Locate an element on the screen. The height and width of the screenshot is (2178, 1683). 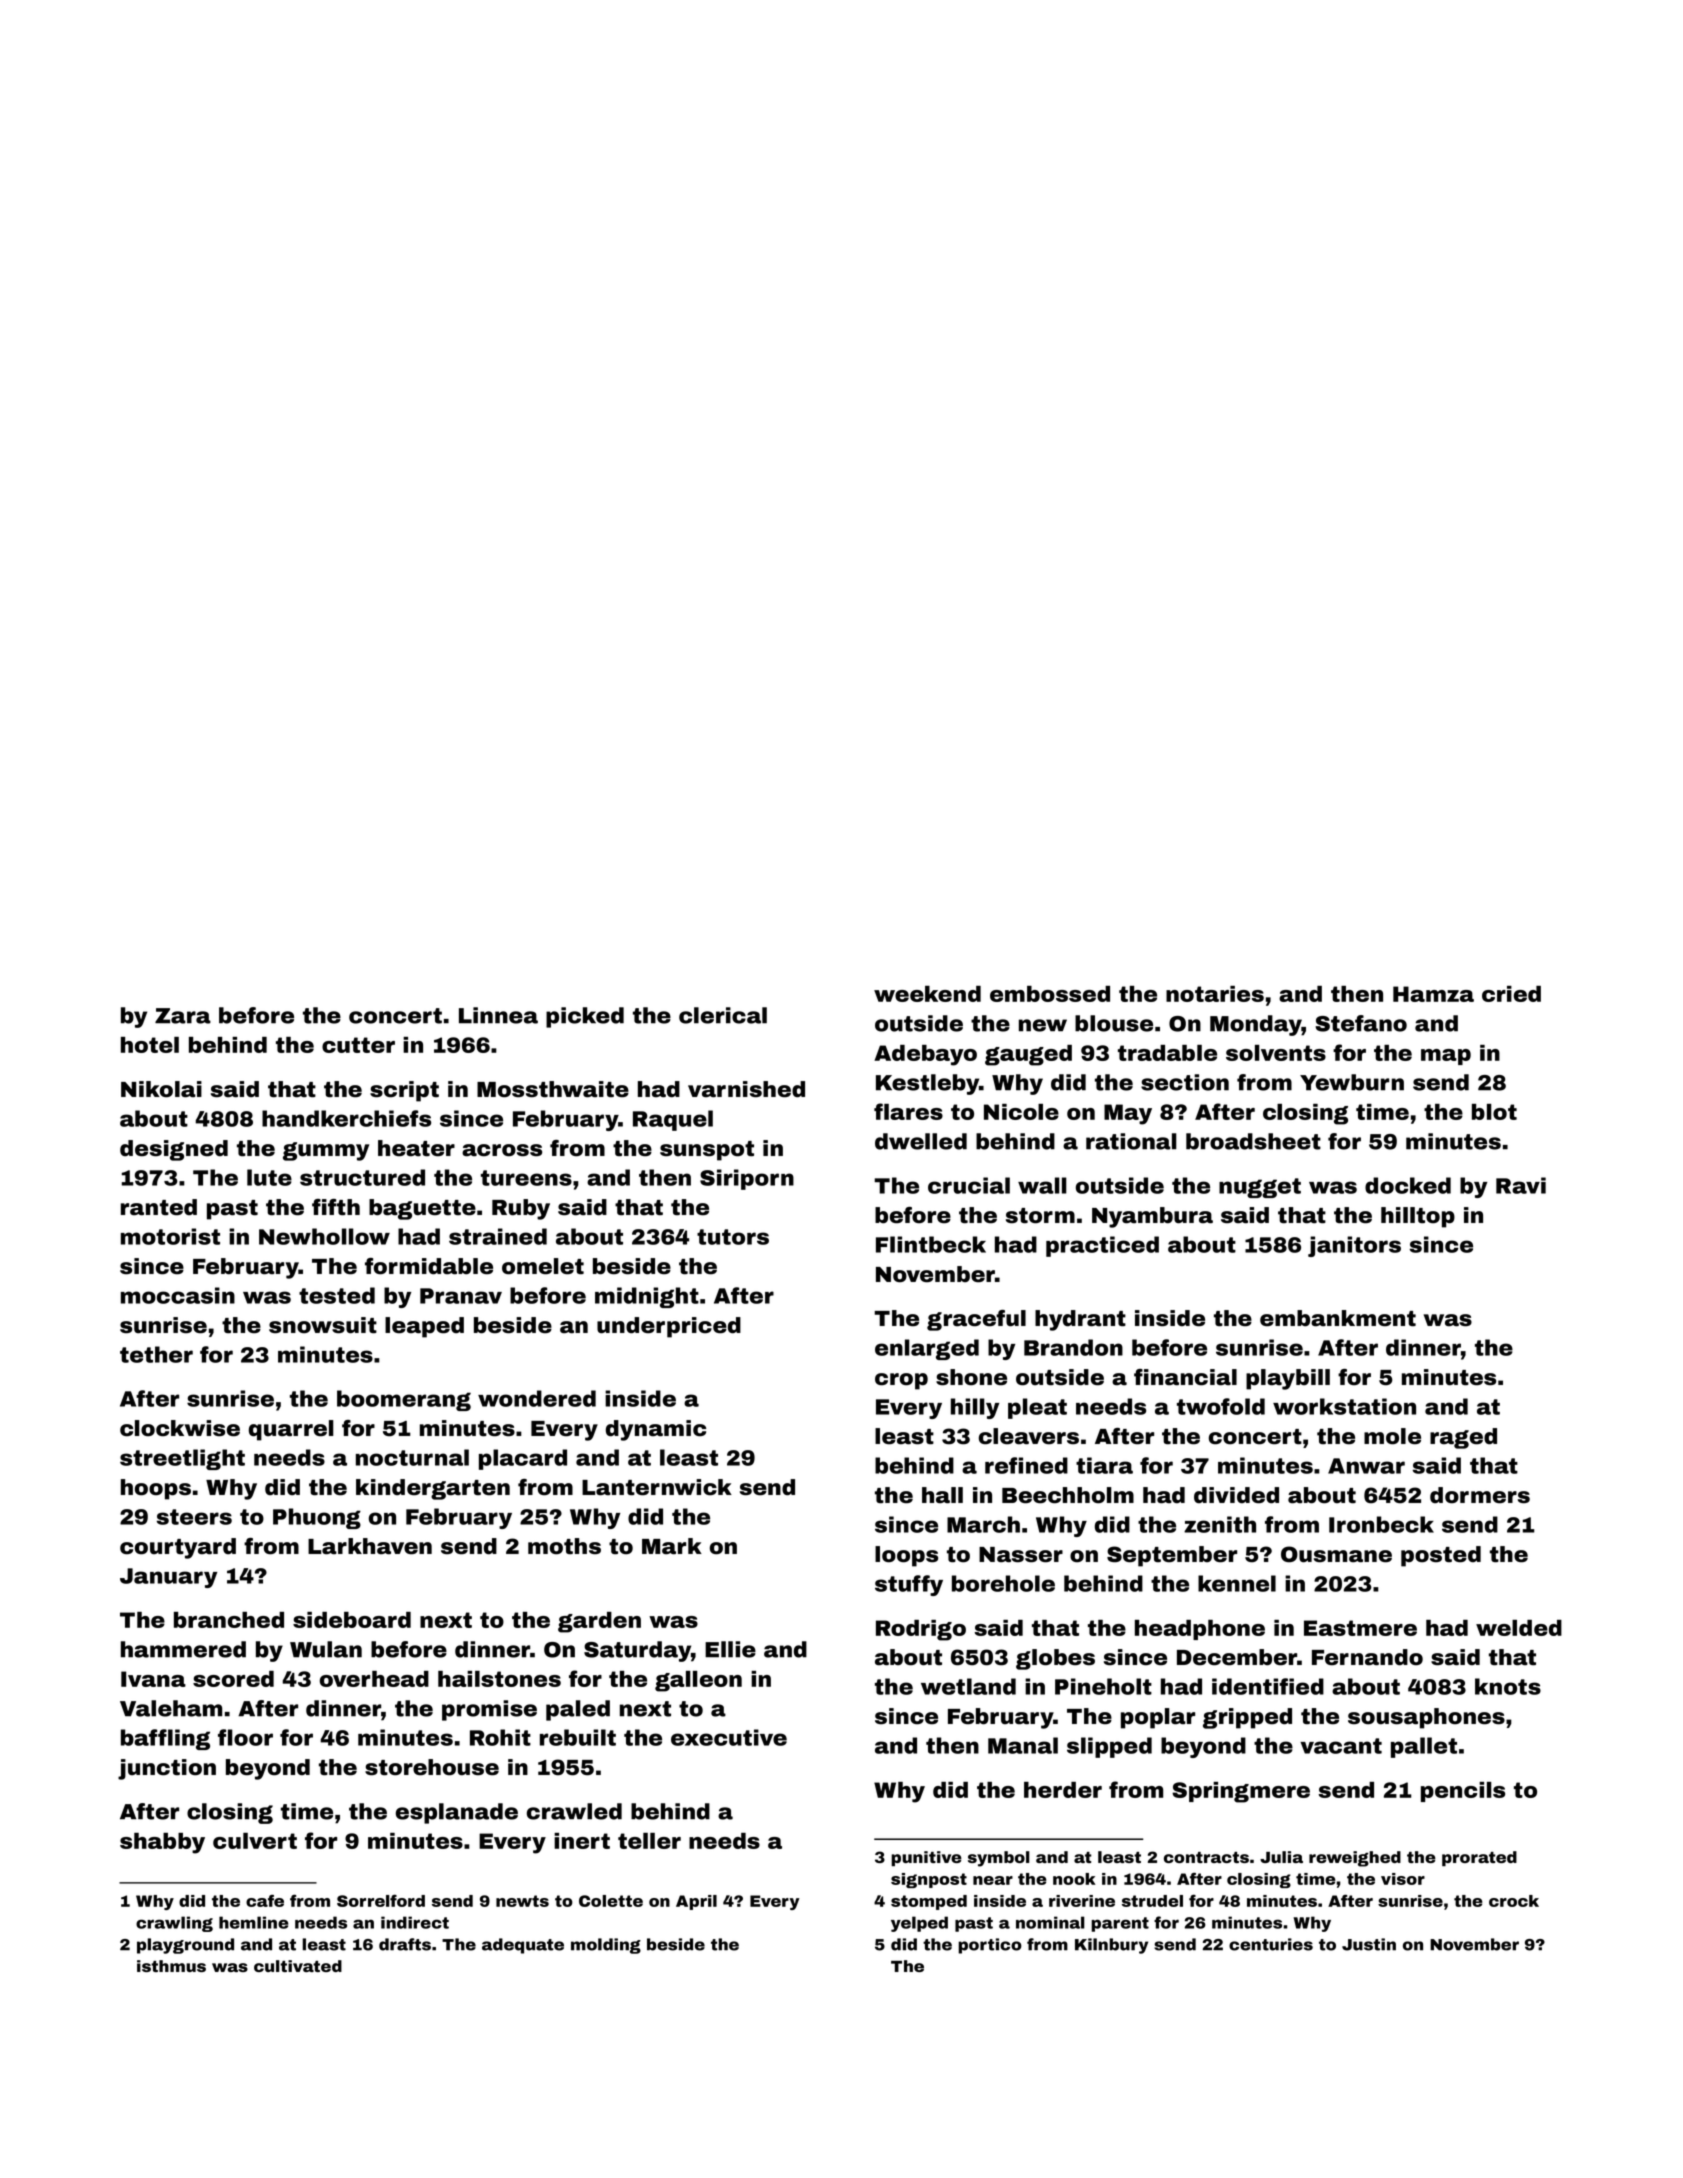
Ravi is located at coordinates (1521, 1185).
